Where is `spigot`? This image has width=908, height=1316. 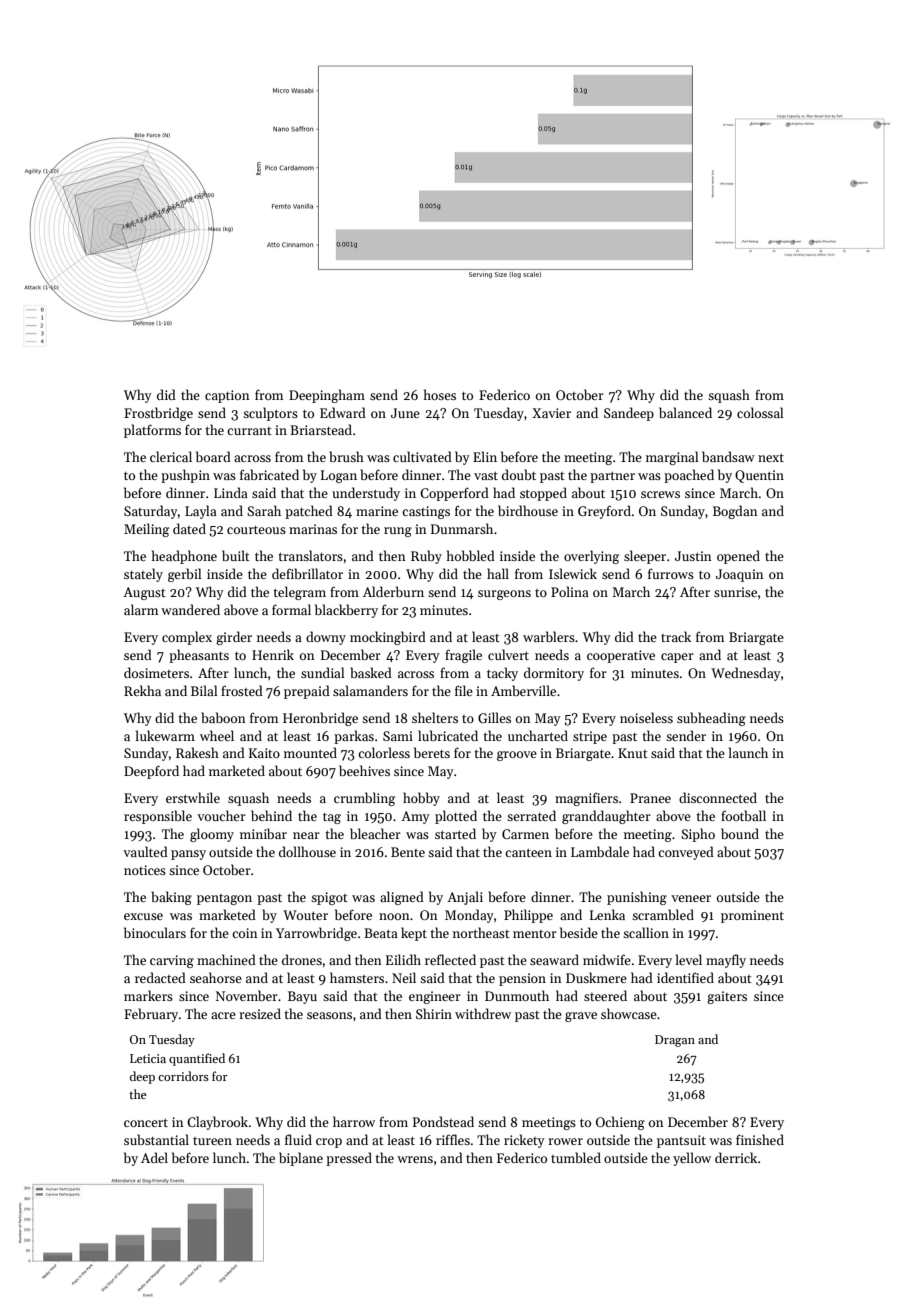
spigot is located at coordinates (329, 898).
